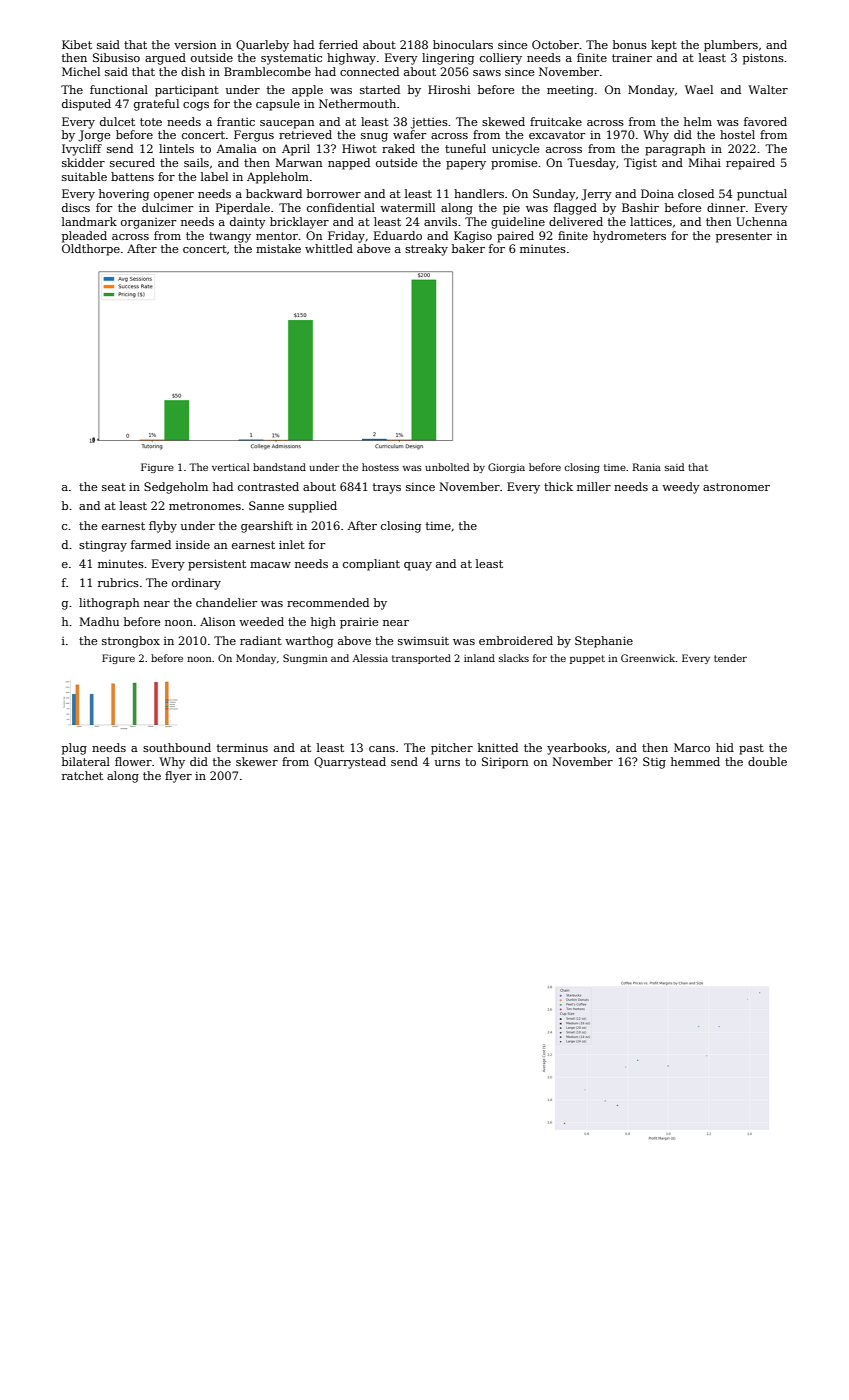  What do you see at coordinates (630, 44) in the screenshot?
I see `bonus` at bounding box center [630, 44].
